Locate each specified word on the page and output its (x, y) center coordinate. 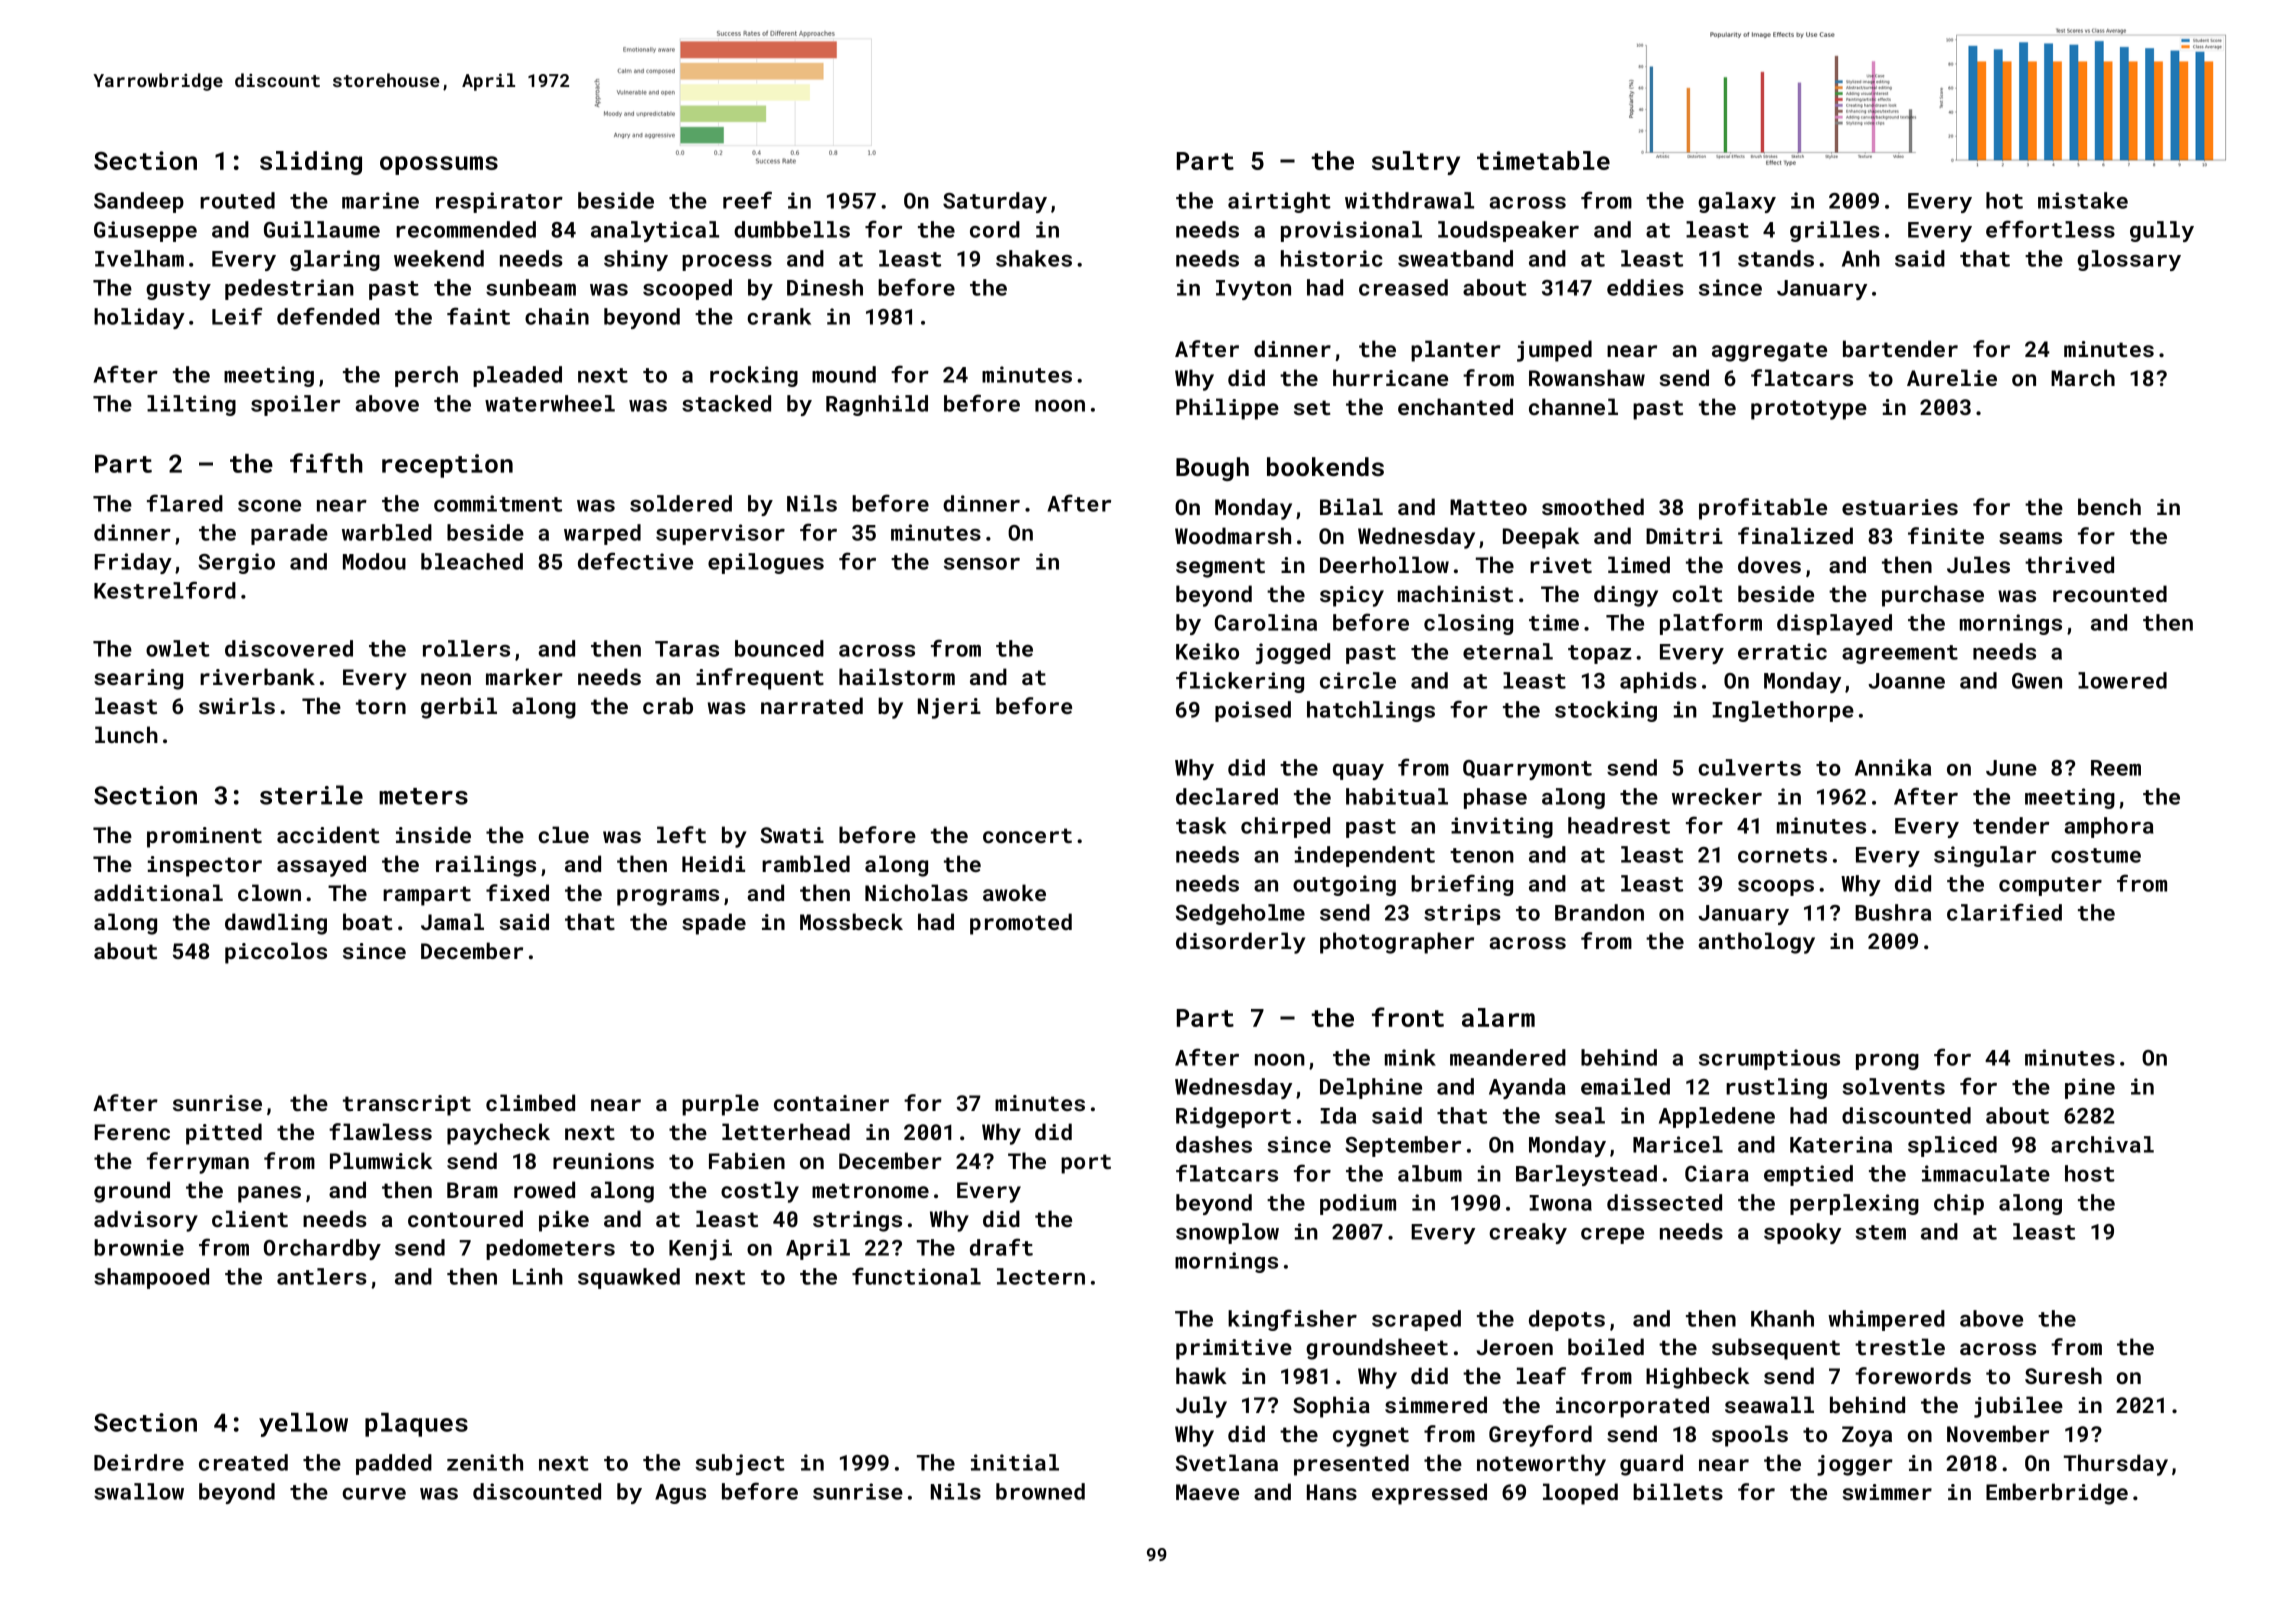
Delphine (1371, 1088)
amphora (2109, 827)
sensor (982, 564)
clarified (2004, 912)
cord (995, 229)
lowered (2122, 680)
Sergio (236, 563)
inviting (1502, 827)
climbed (530, 1102)
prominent (204, 837)
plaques (416, 1425)
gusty (178, 290)
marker (524, 676)
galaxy (1737, 202)
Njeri (949, 708)
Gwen (2037, 681)
